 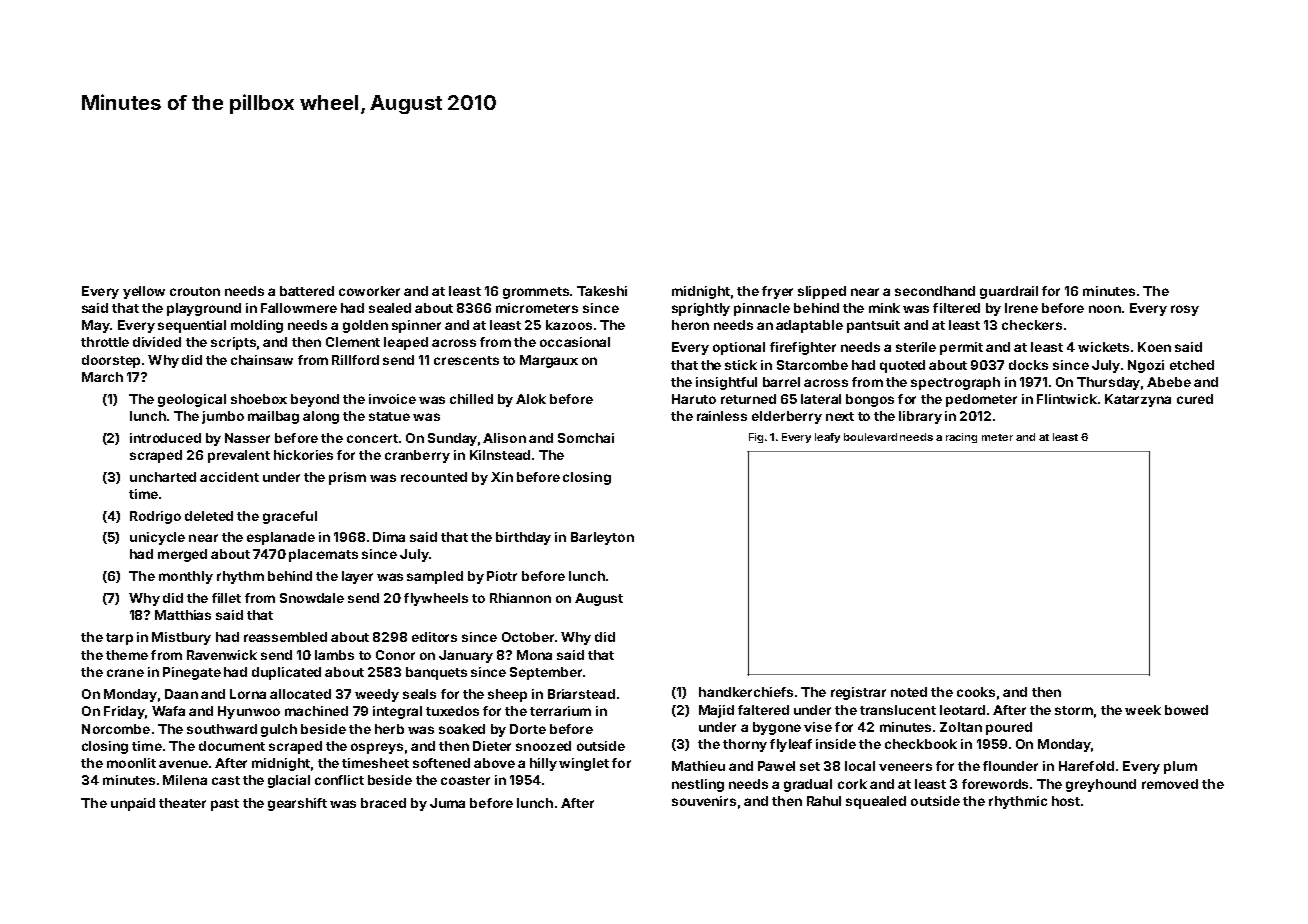 I want to click on grommets, so click(x=536, y=293).
